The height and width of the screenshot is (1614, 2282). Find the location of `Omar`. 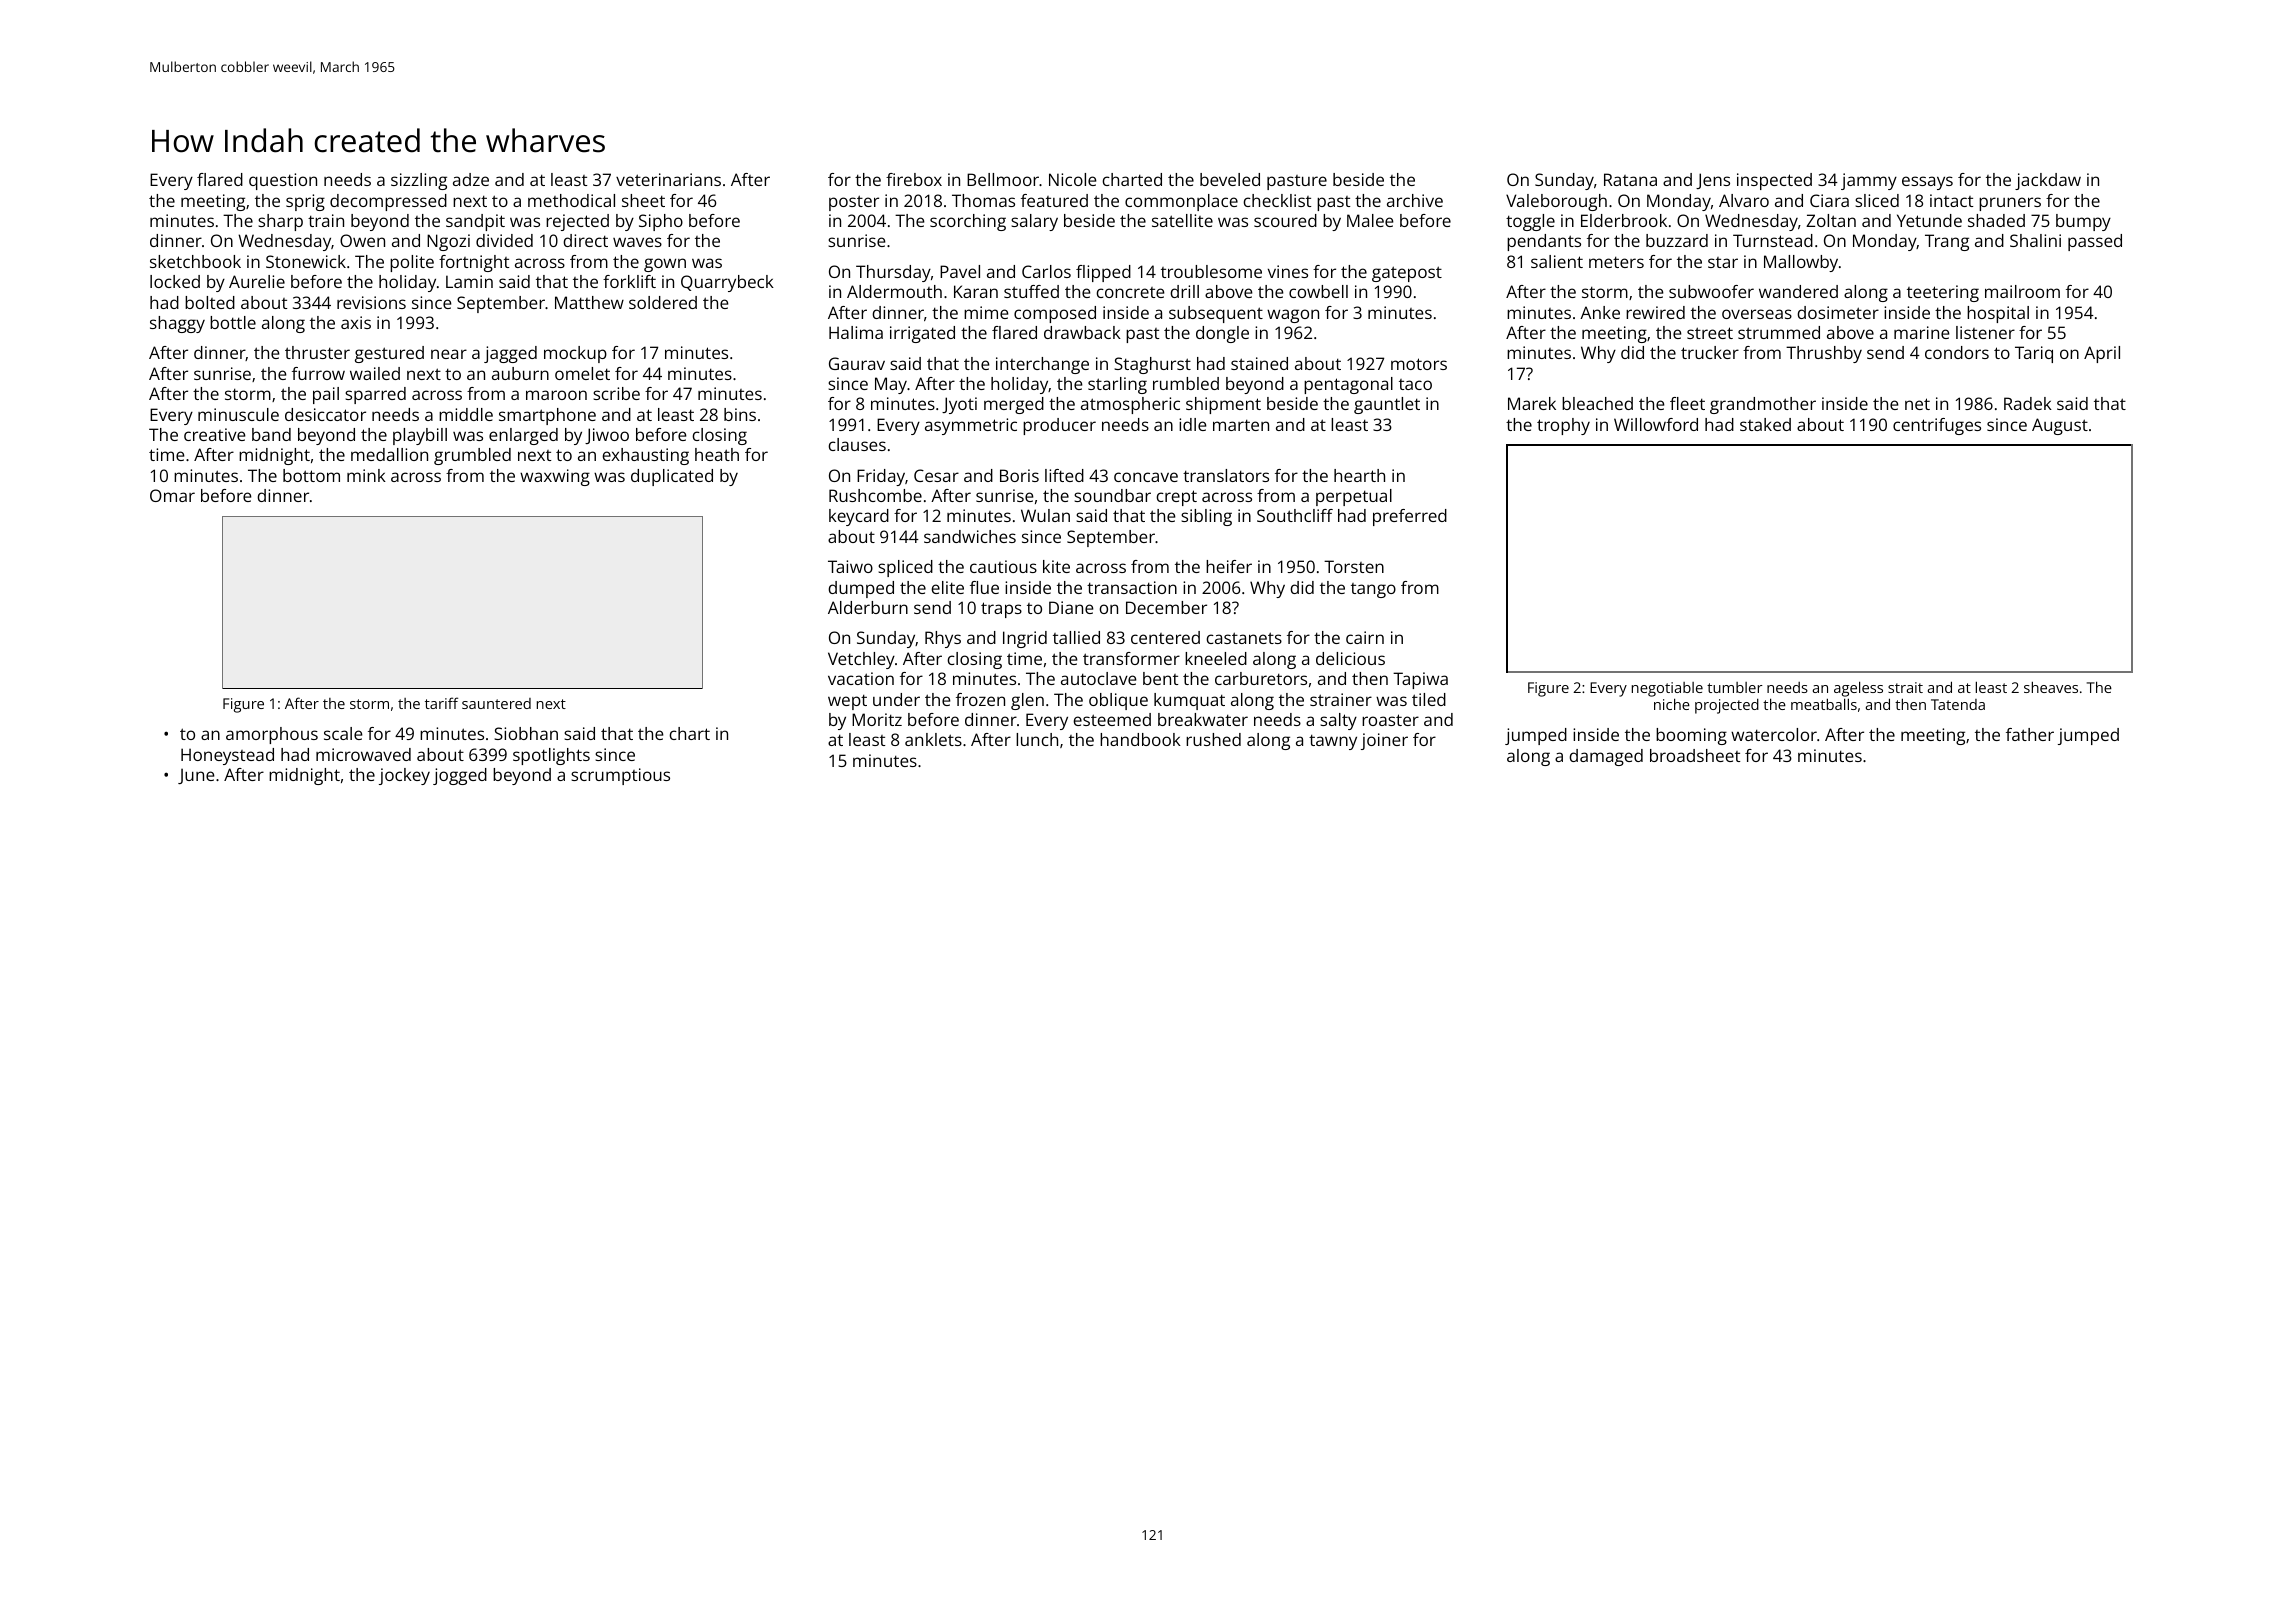

Omar is located at coordinates (172, 495).
